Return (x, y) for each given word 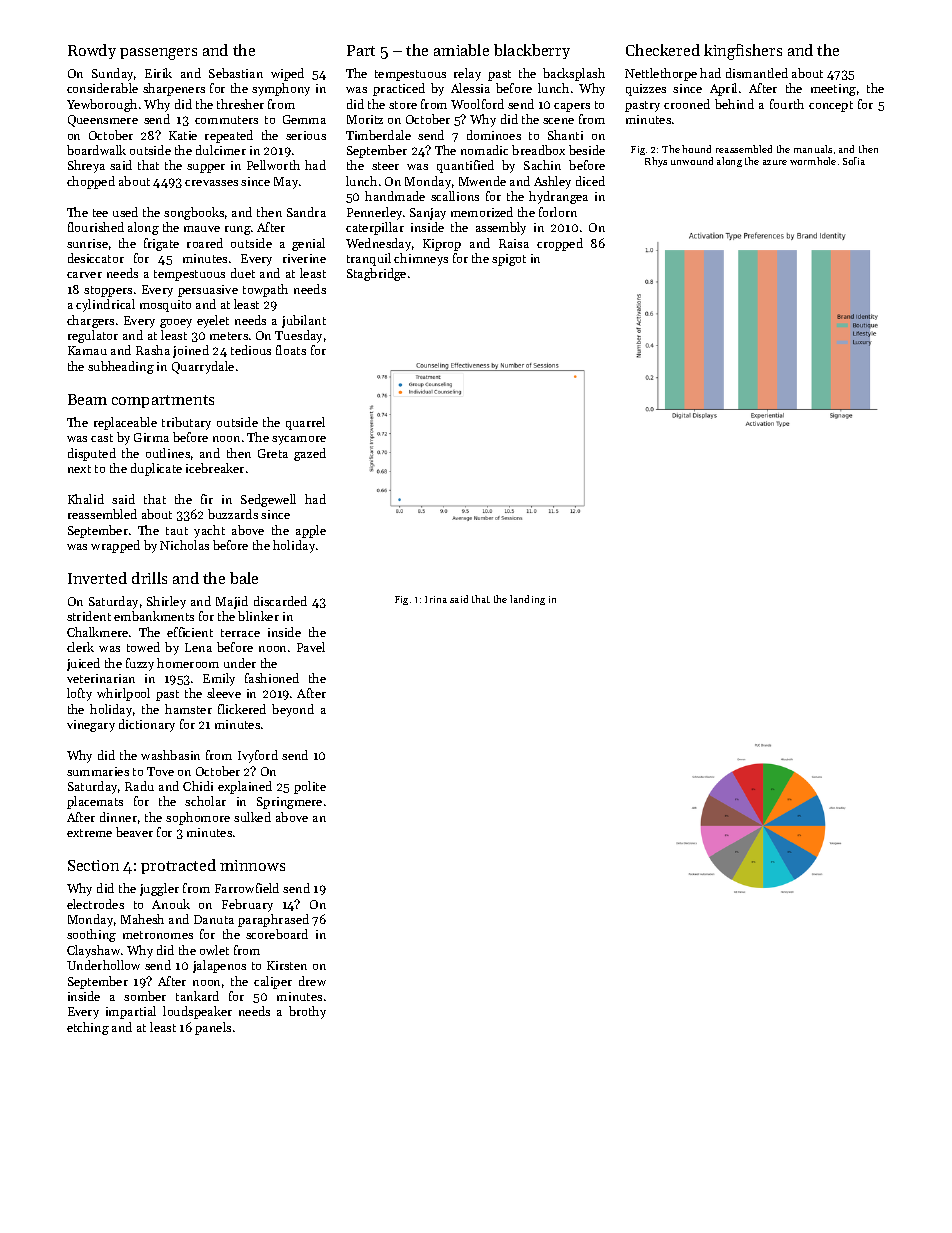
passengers (158, 54)
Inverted (97, 578)
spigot (509, 260)
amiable (461, 50)
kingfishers (743, 52)
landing (527, 600)
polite (310, 787)
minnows (252, 865)
